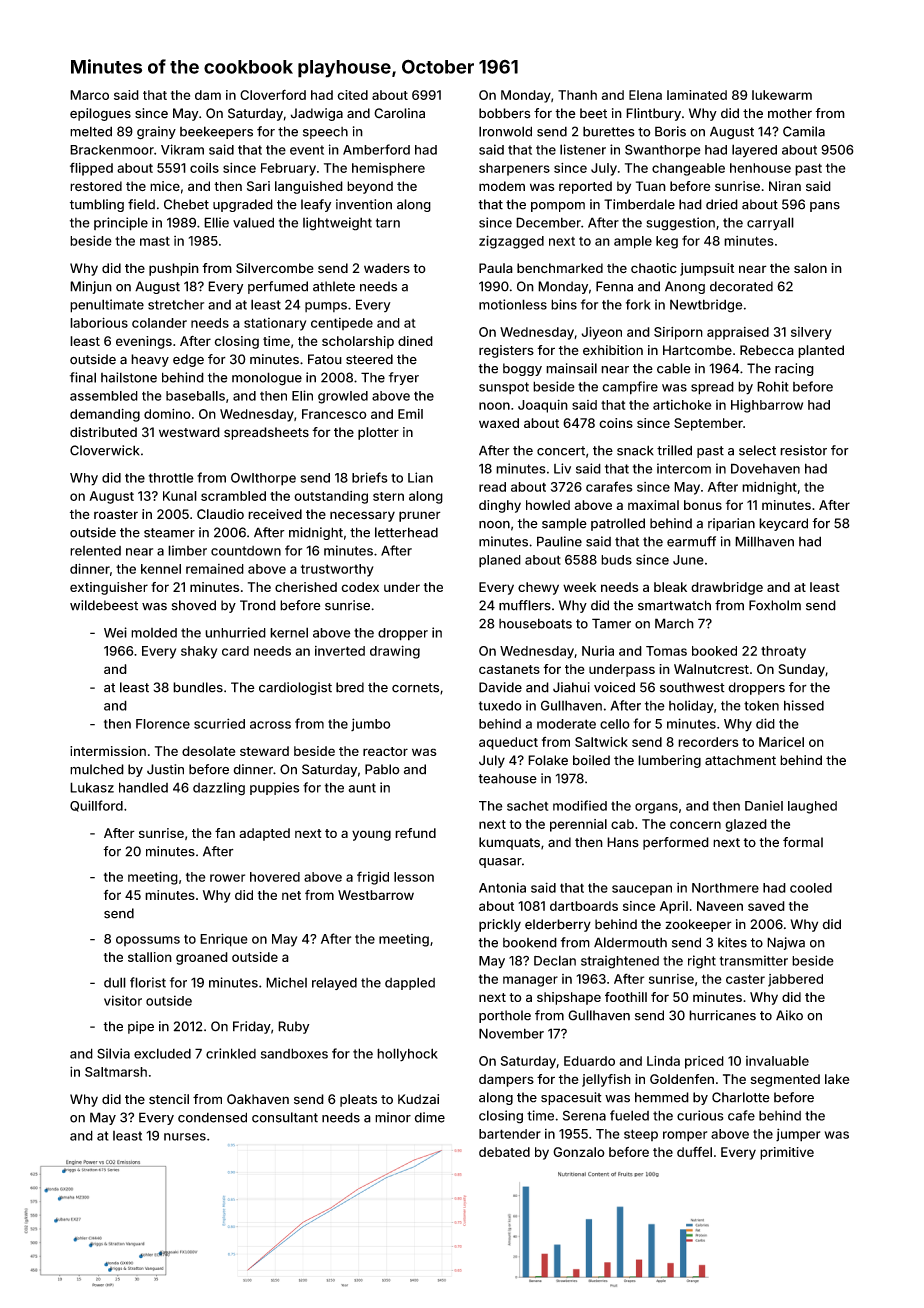 Image resolution: width=924 pixels, height=1308 pixels. Describe the element at coordinates (415, 341) in the screenshot. I see `dined` at that location.
